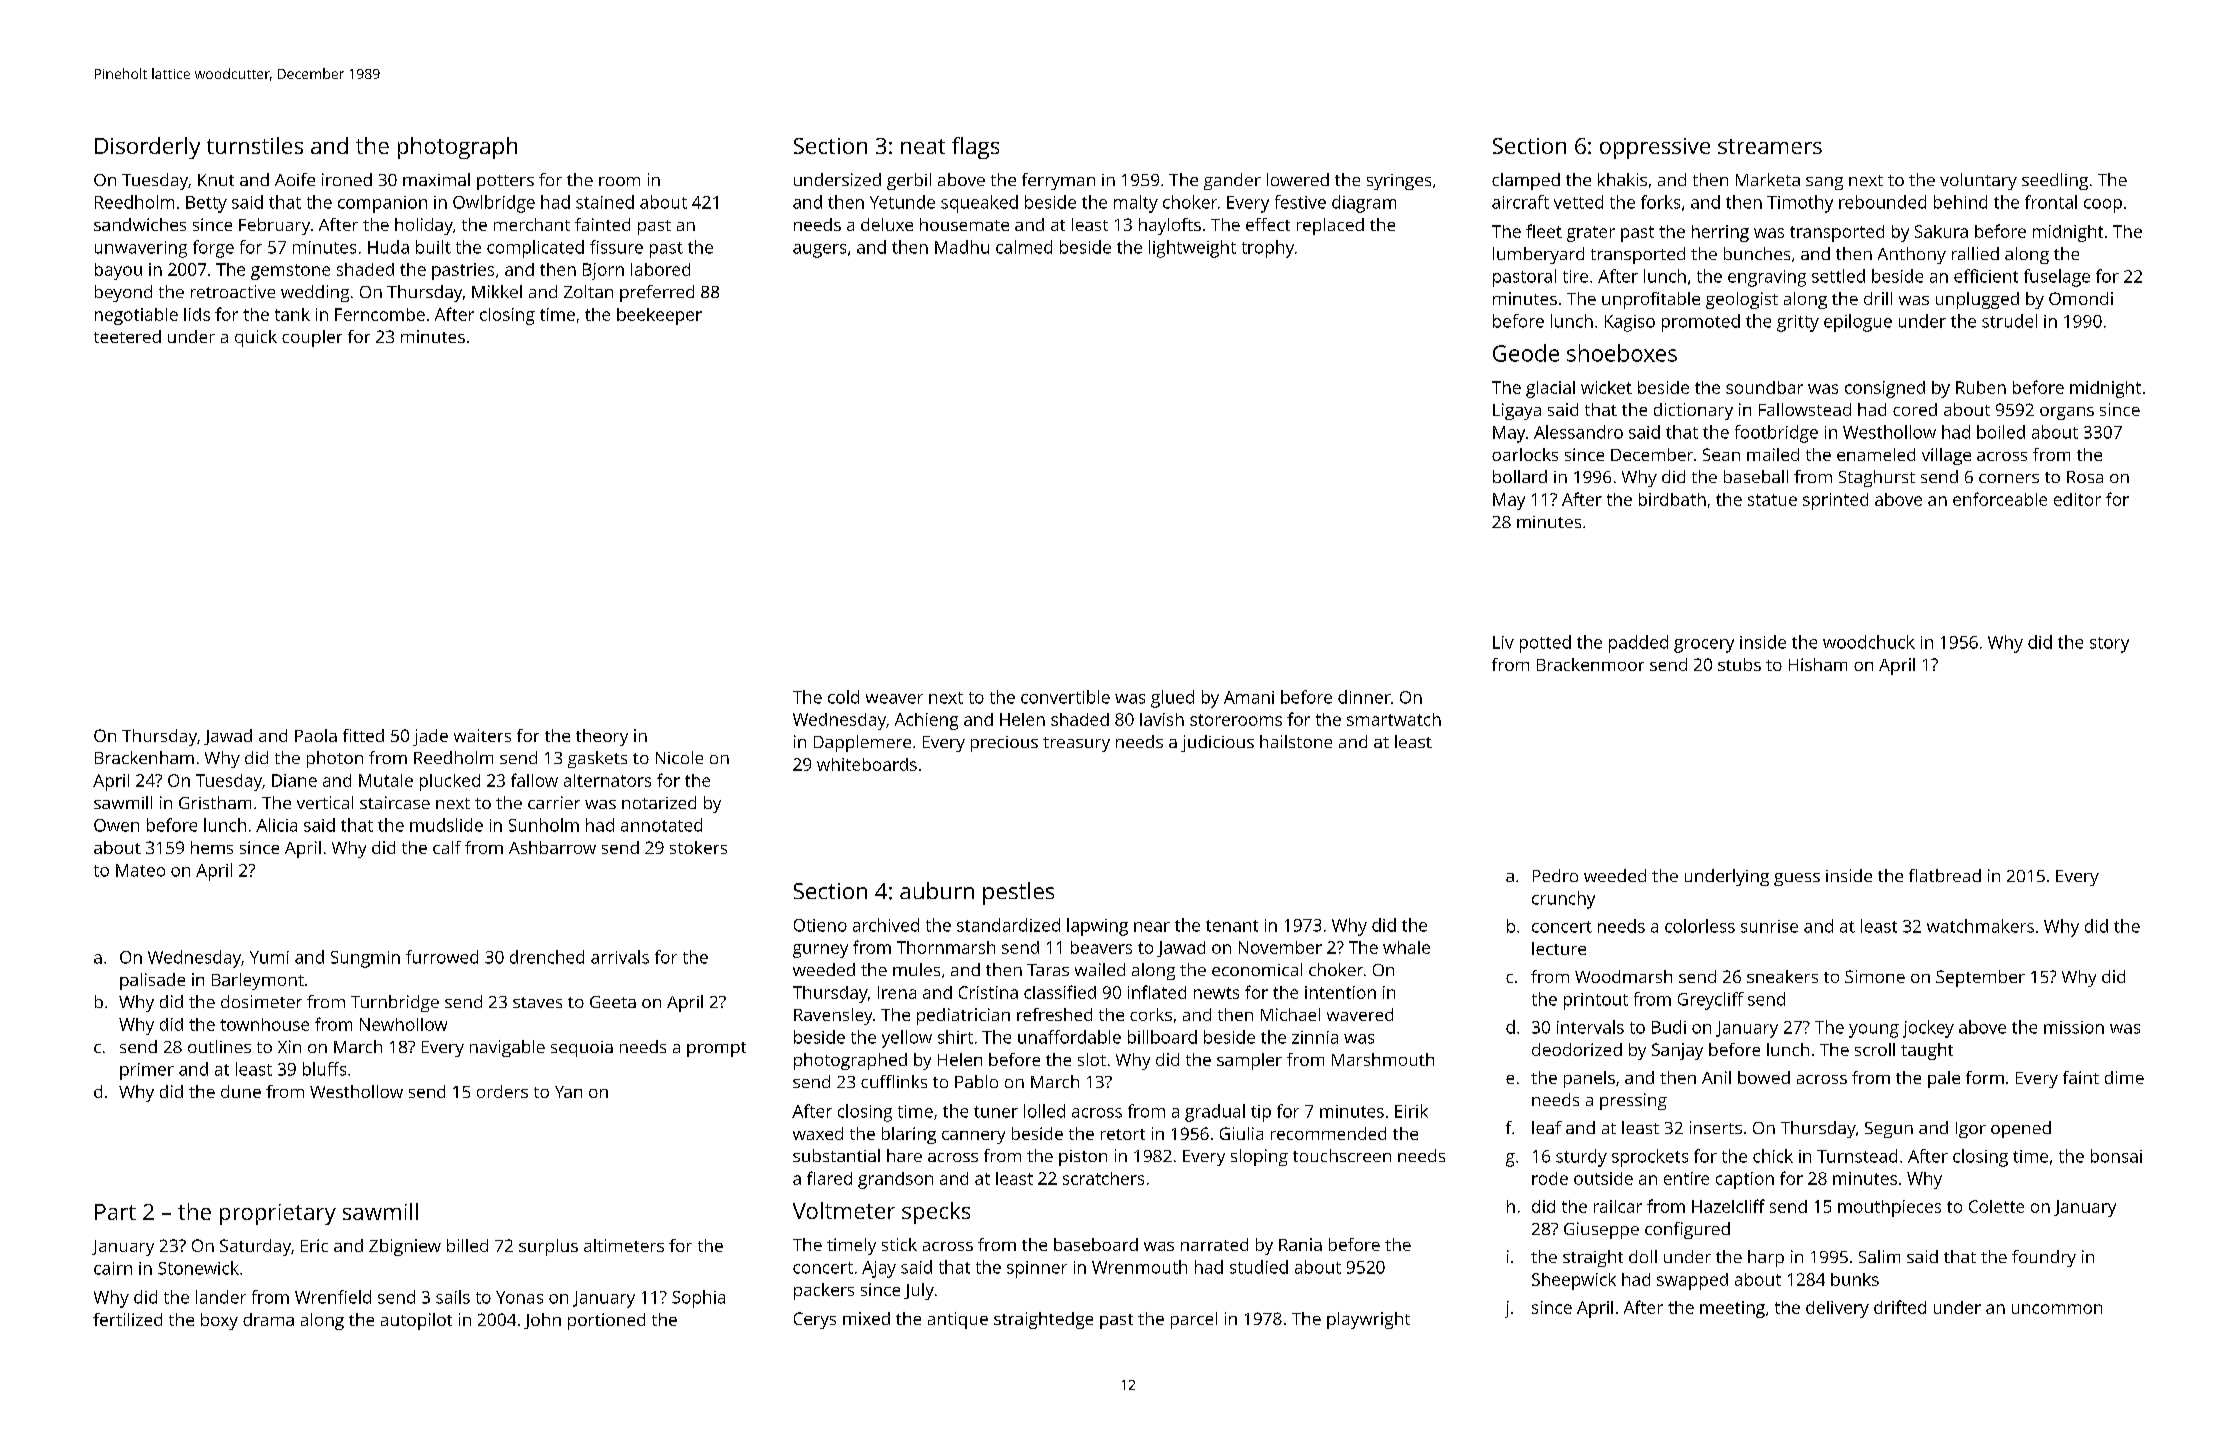 This document has width=2240, height=1449. I want to click on lightweight, so click(1192, 249).
